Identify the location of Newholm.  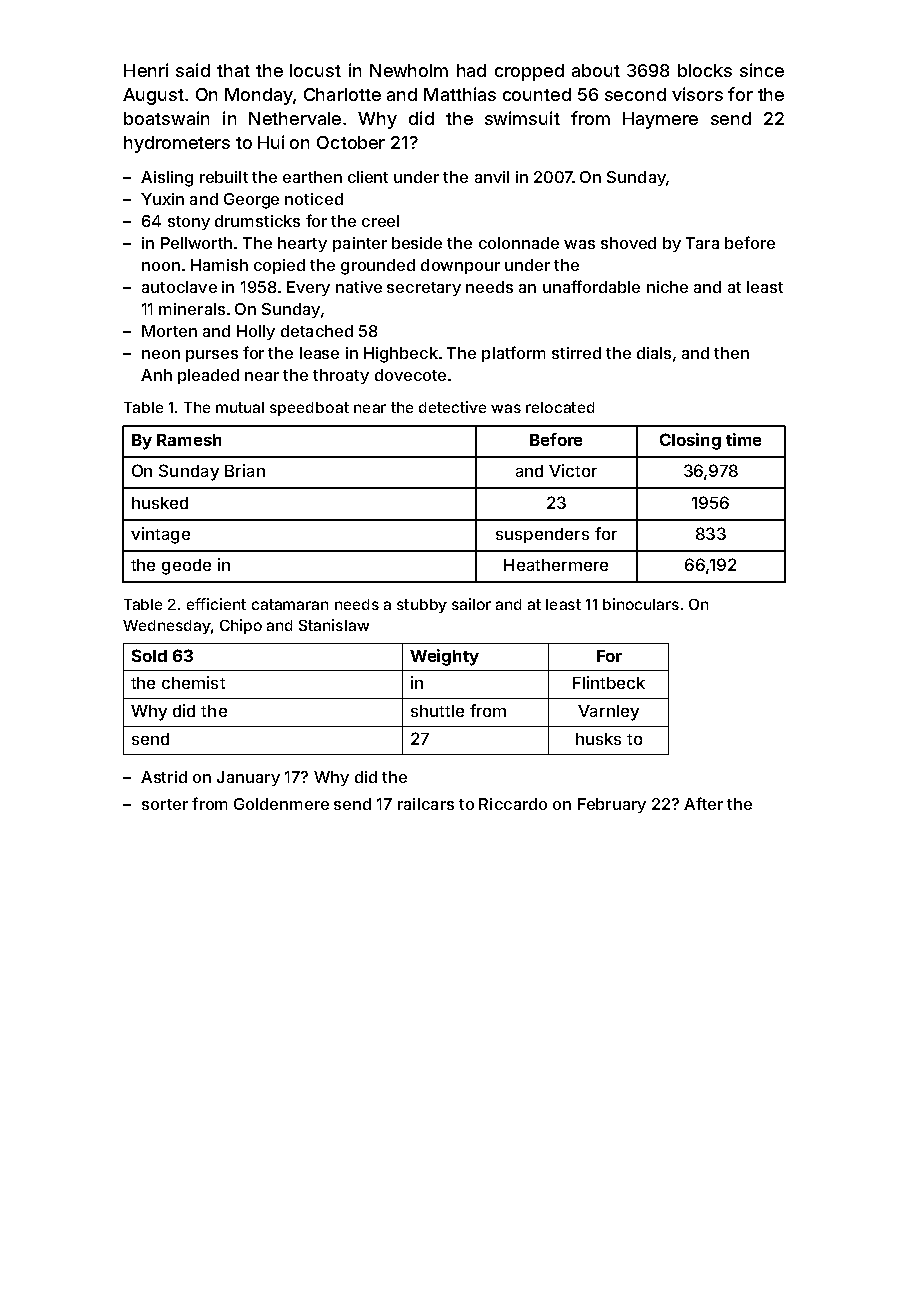
(409, 70).
